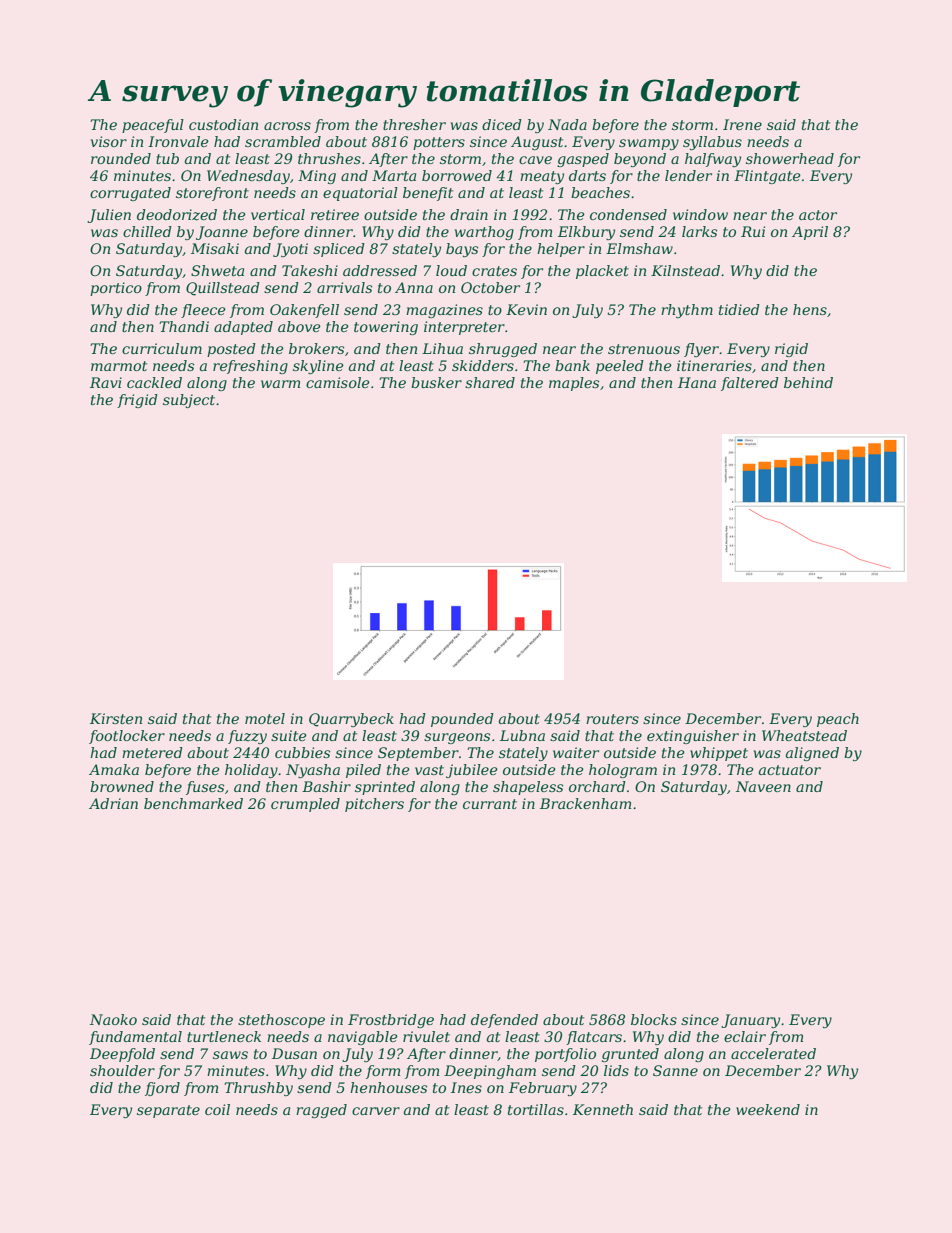 The image size is (952, 1233). Describe the element at coordinates (189, 401) in the image. I see `subject` at that location.
